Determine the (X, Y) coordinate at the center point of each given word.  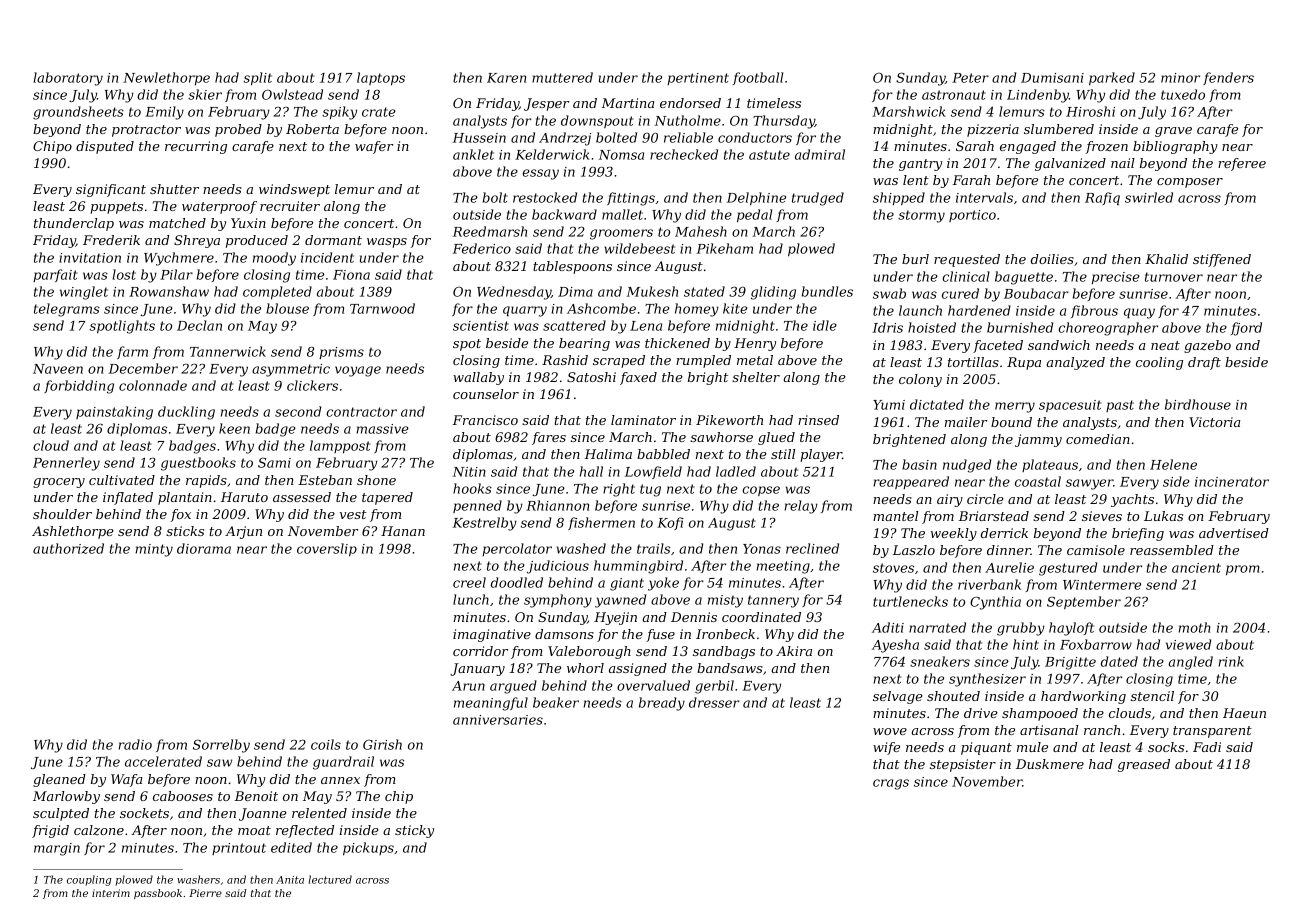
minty (154, 550)
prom (1243, 570)
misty (725, 601)
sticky (414, 831)
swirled (1149, 197)
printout (239, 849)
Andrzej (565, 139)
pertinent (698, 79)
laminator (643, 420)
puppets (116, 208)
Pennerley (66, 464)
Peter (970, 78)
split (258, 78)
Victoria (1214, 422)
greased (1144, 765)
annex (340, 780)
